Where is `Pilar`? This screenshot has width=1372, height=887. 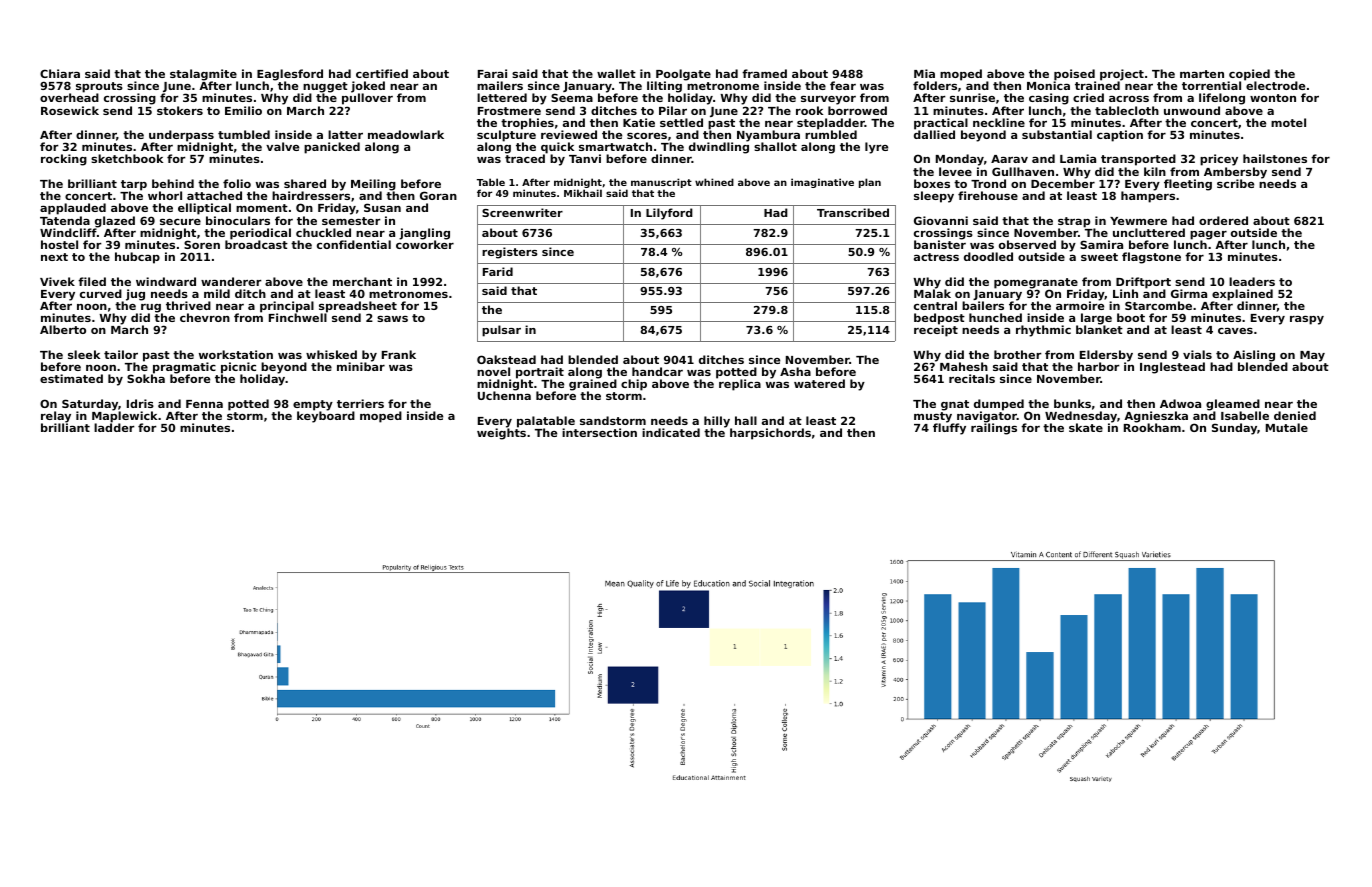
Pilar is located at coordinates (673, 110).
